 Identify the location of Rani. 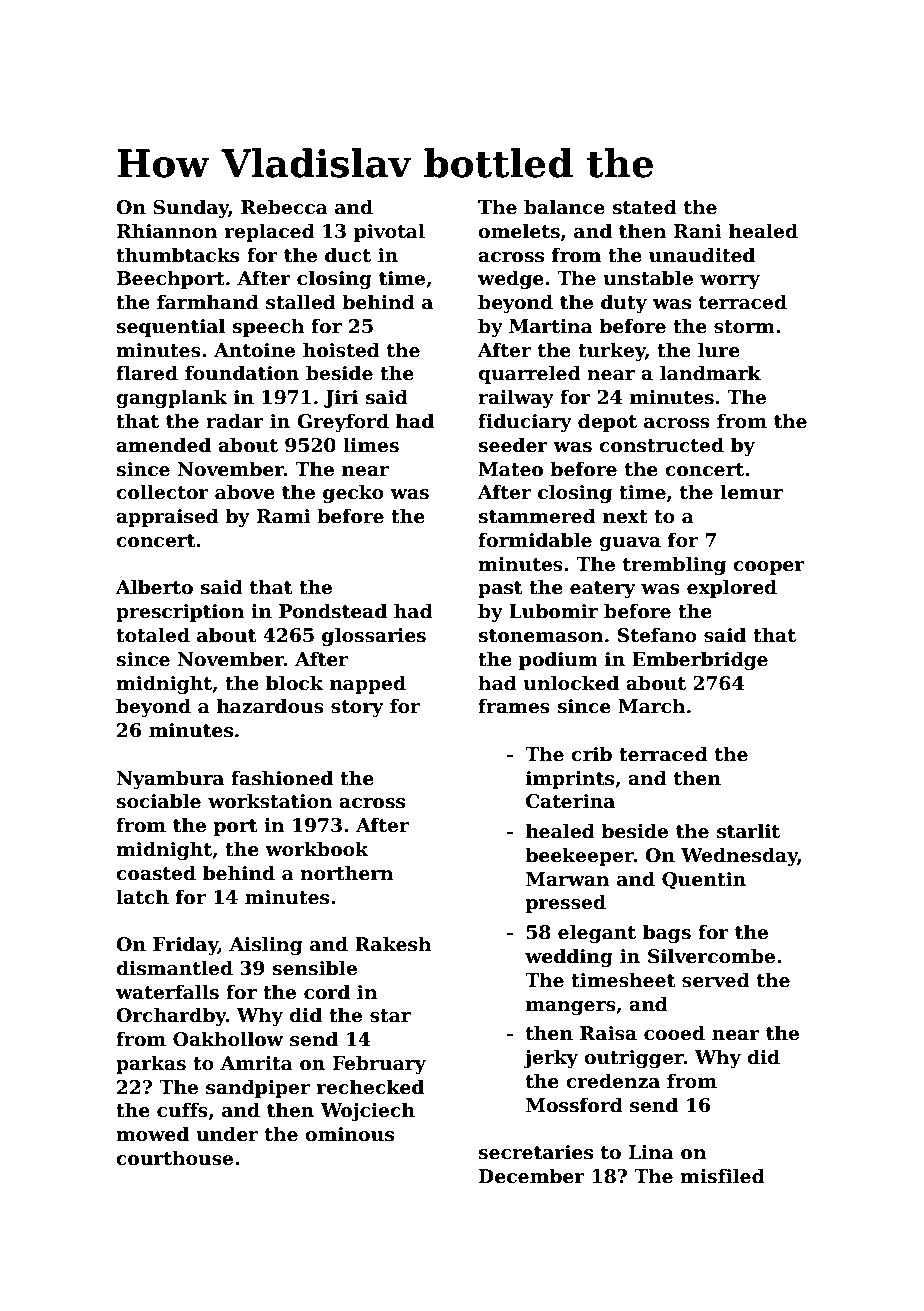
(698, 231).
